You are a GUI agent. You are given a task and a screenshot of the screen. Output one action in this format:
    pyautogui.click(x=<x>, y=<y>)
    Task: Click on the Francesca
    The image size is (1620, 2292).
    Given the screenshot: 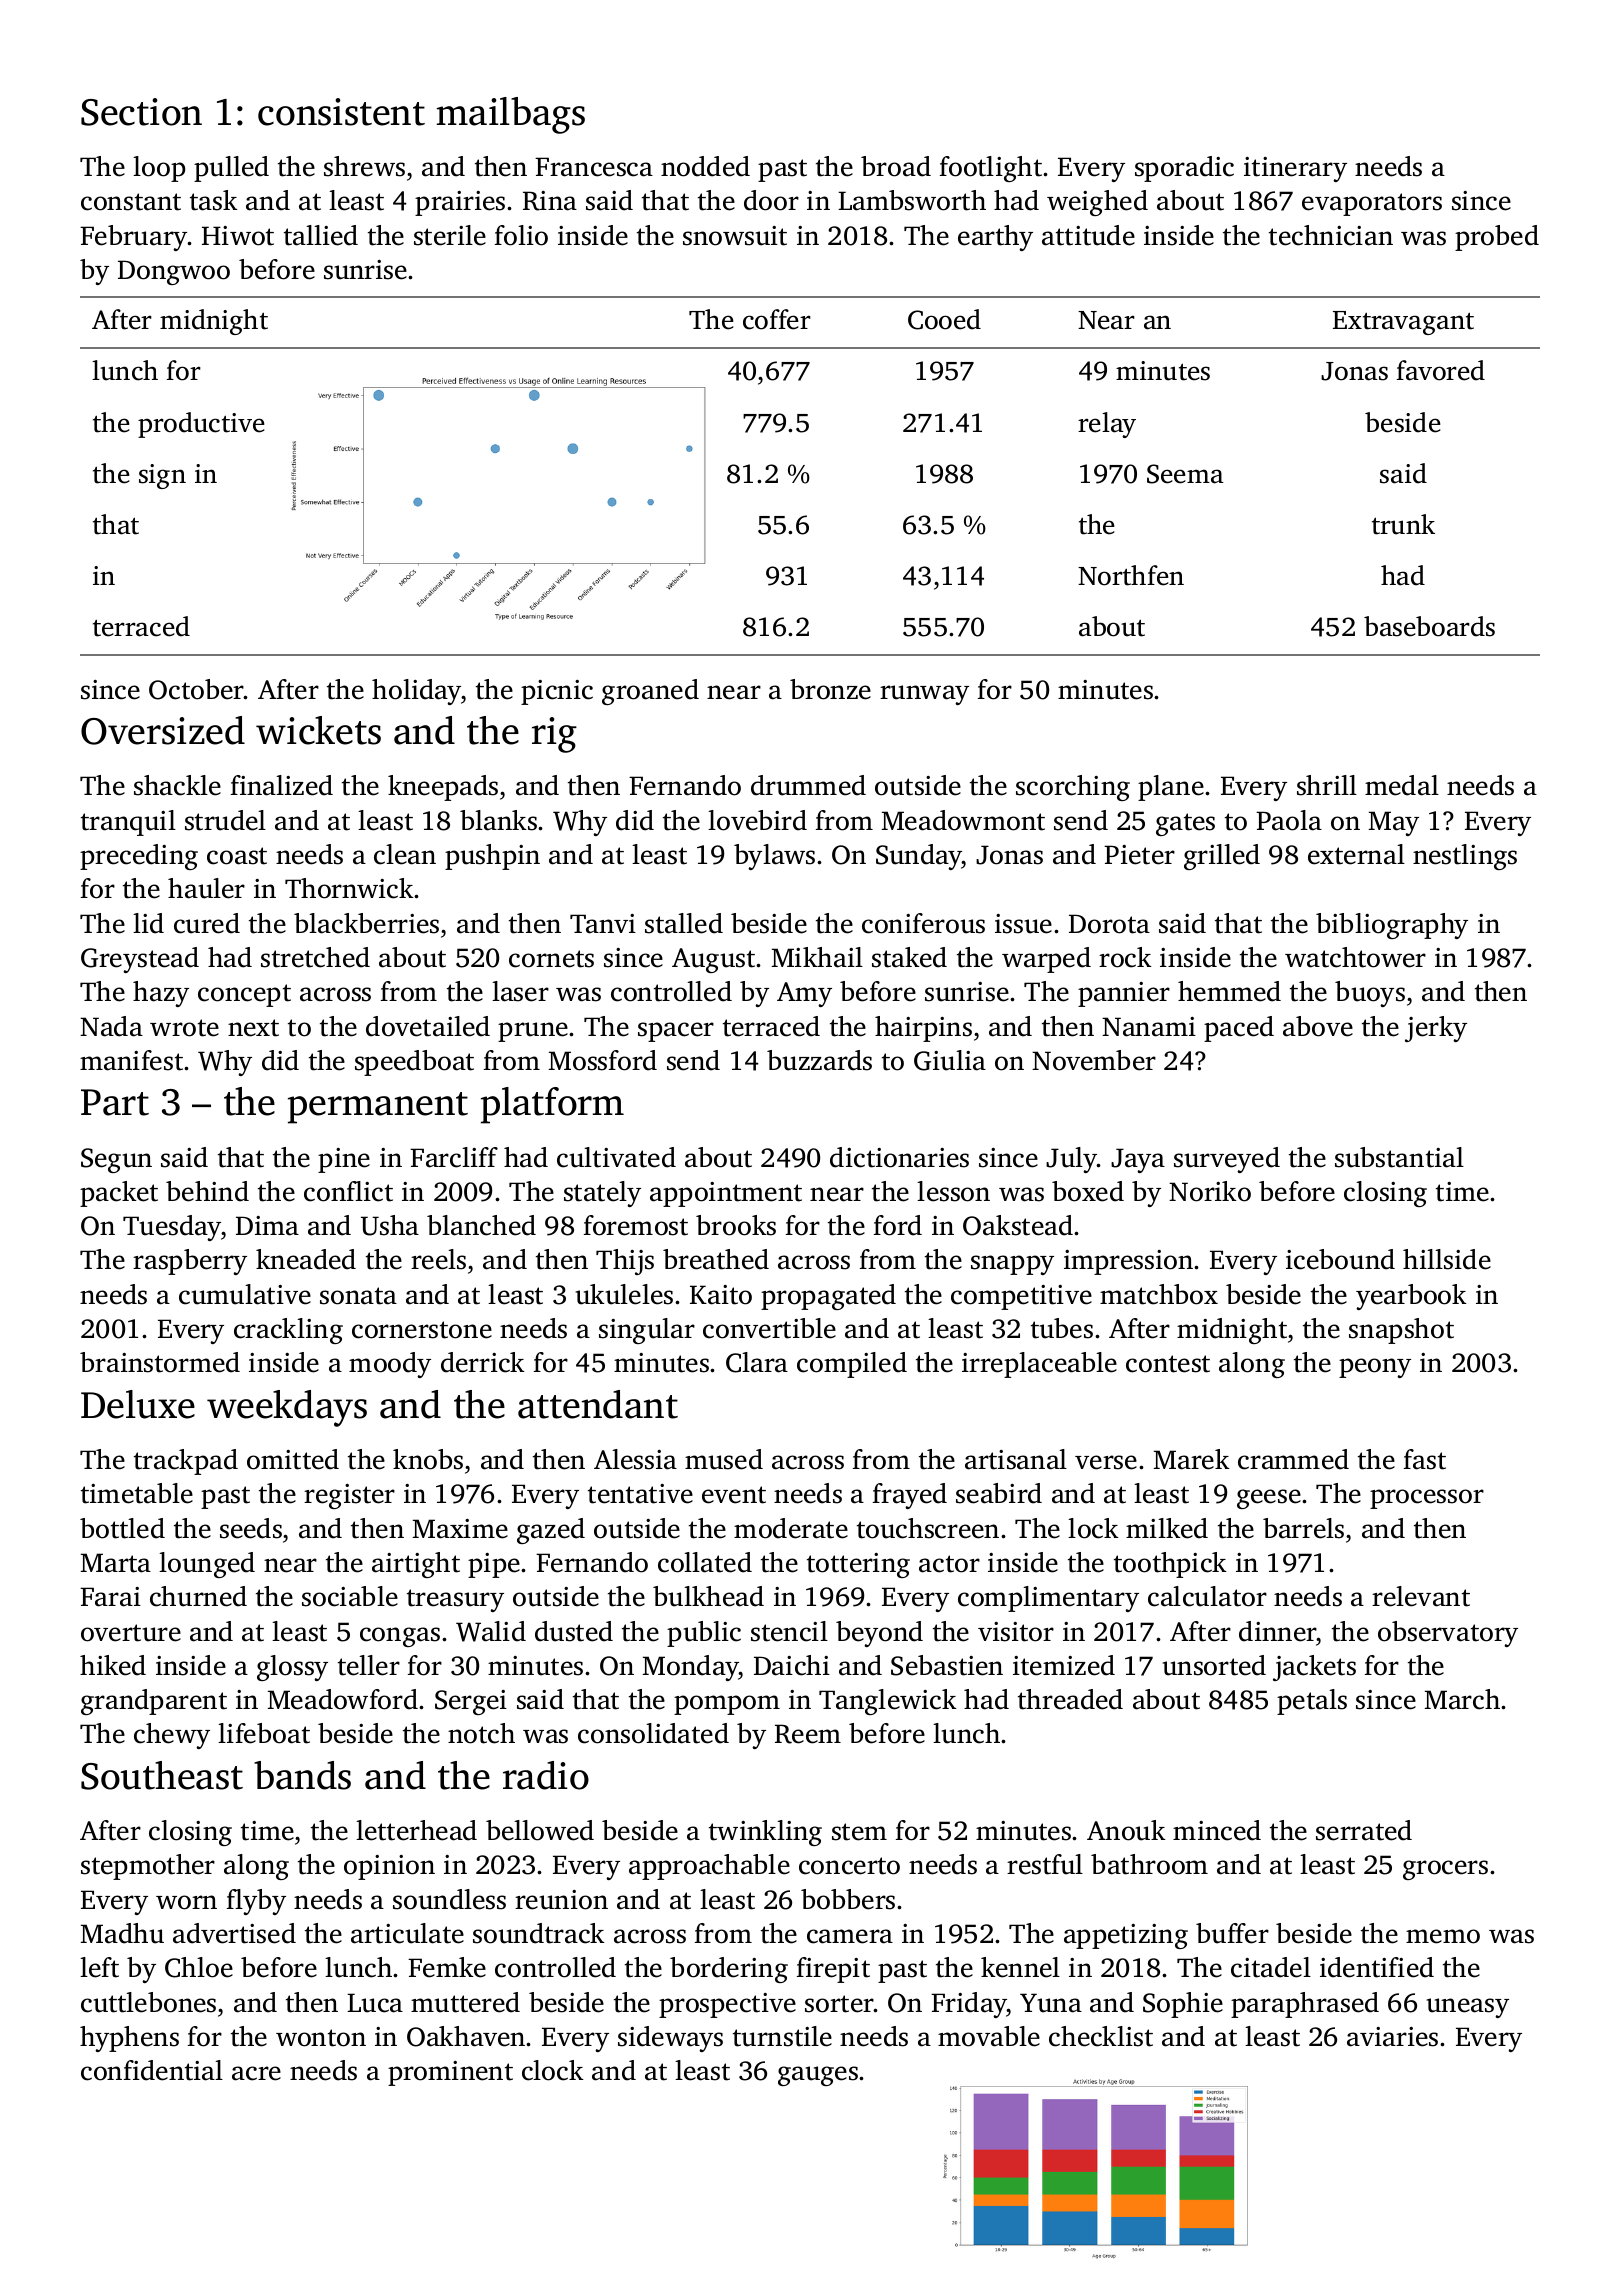 What is the action you would take?
    pyautogui.click(x=594, y=167)
